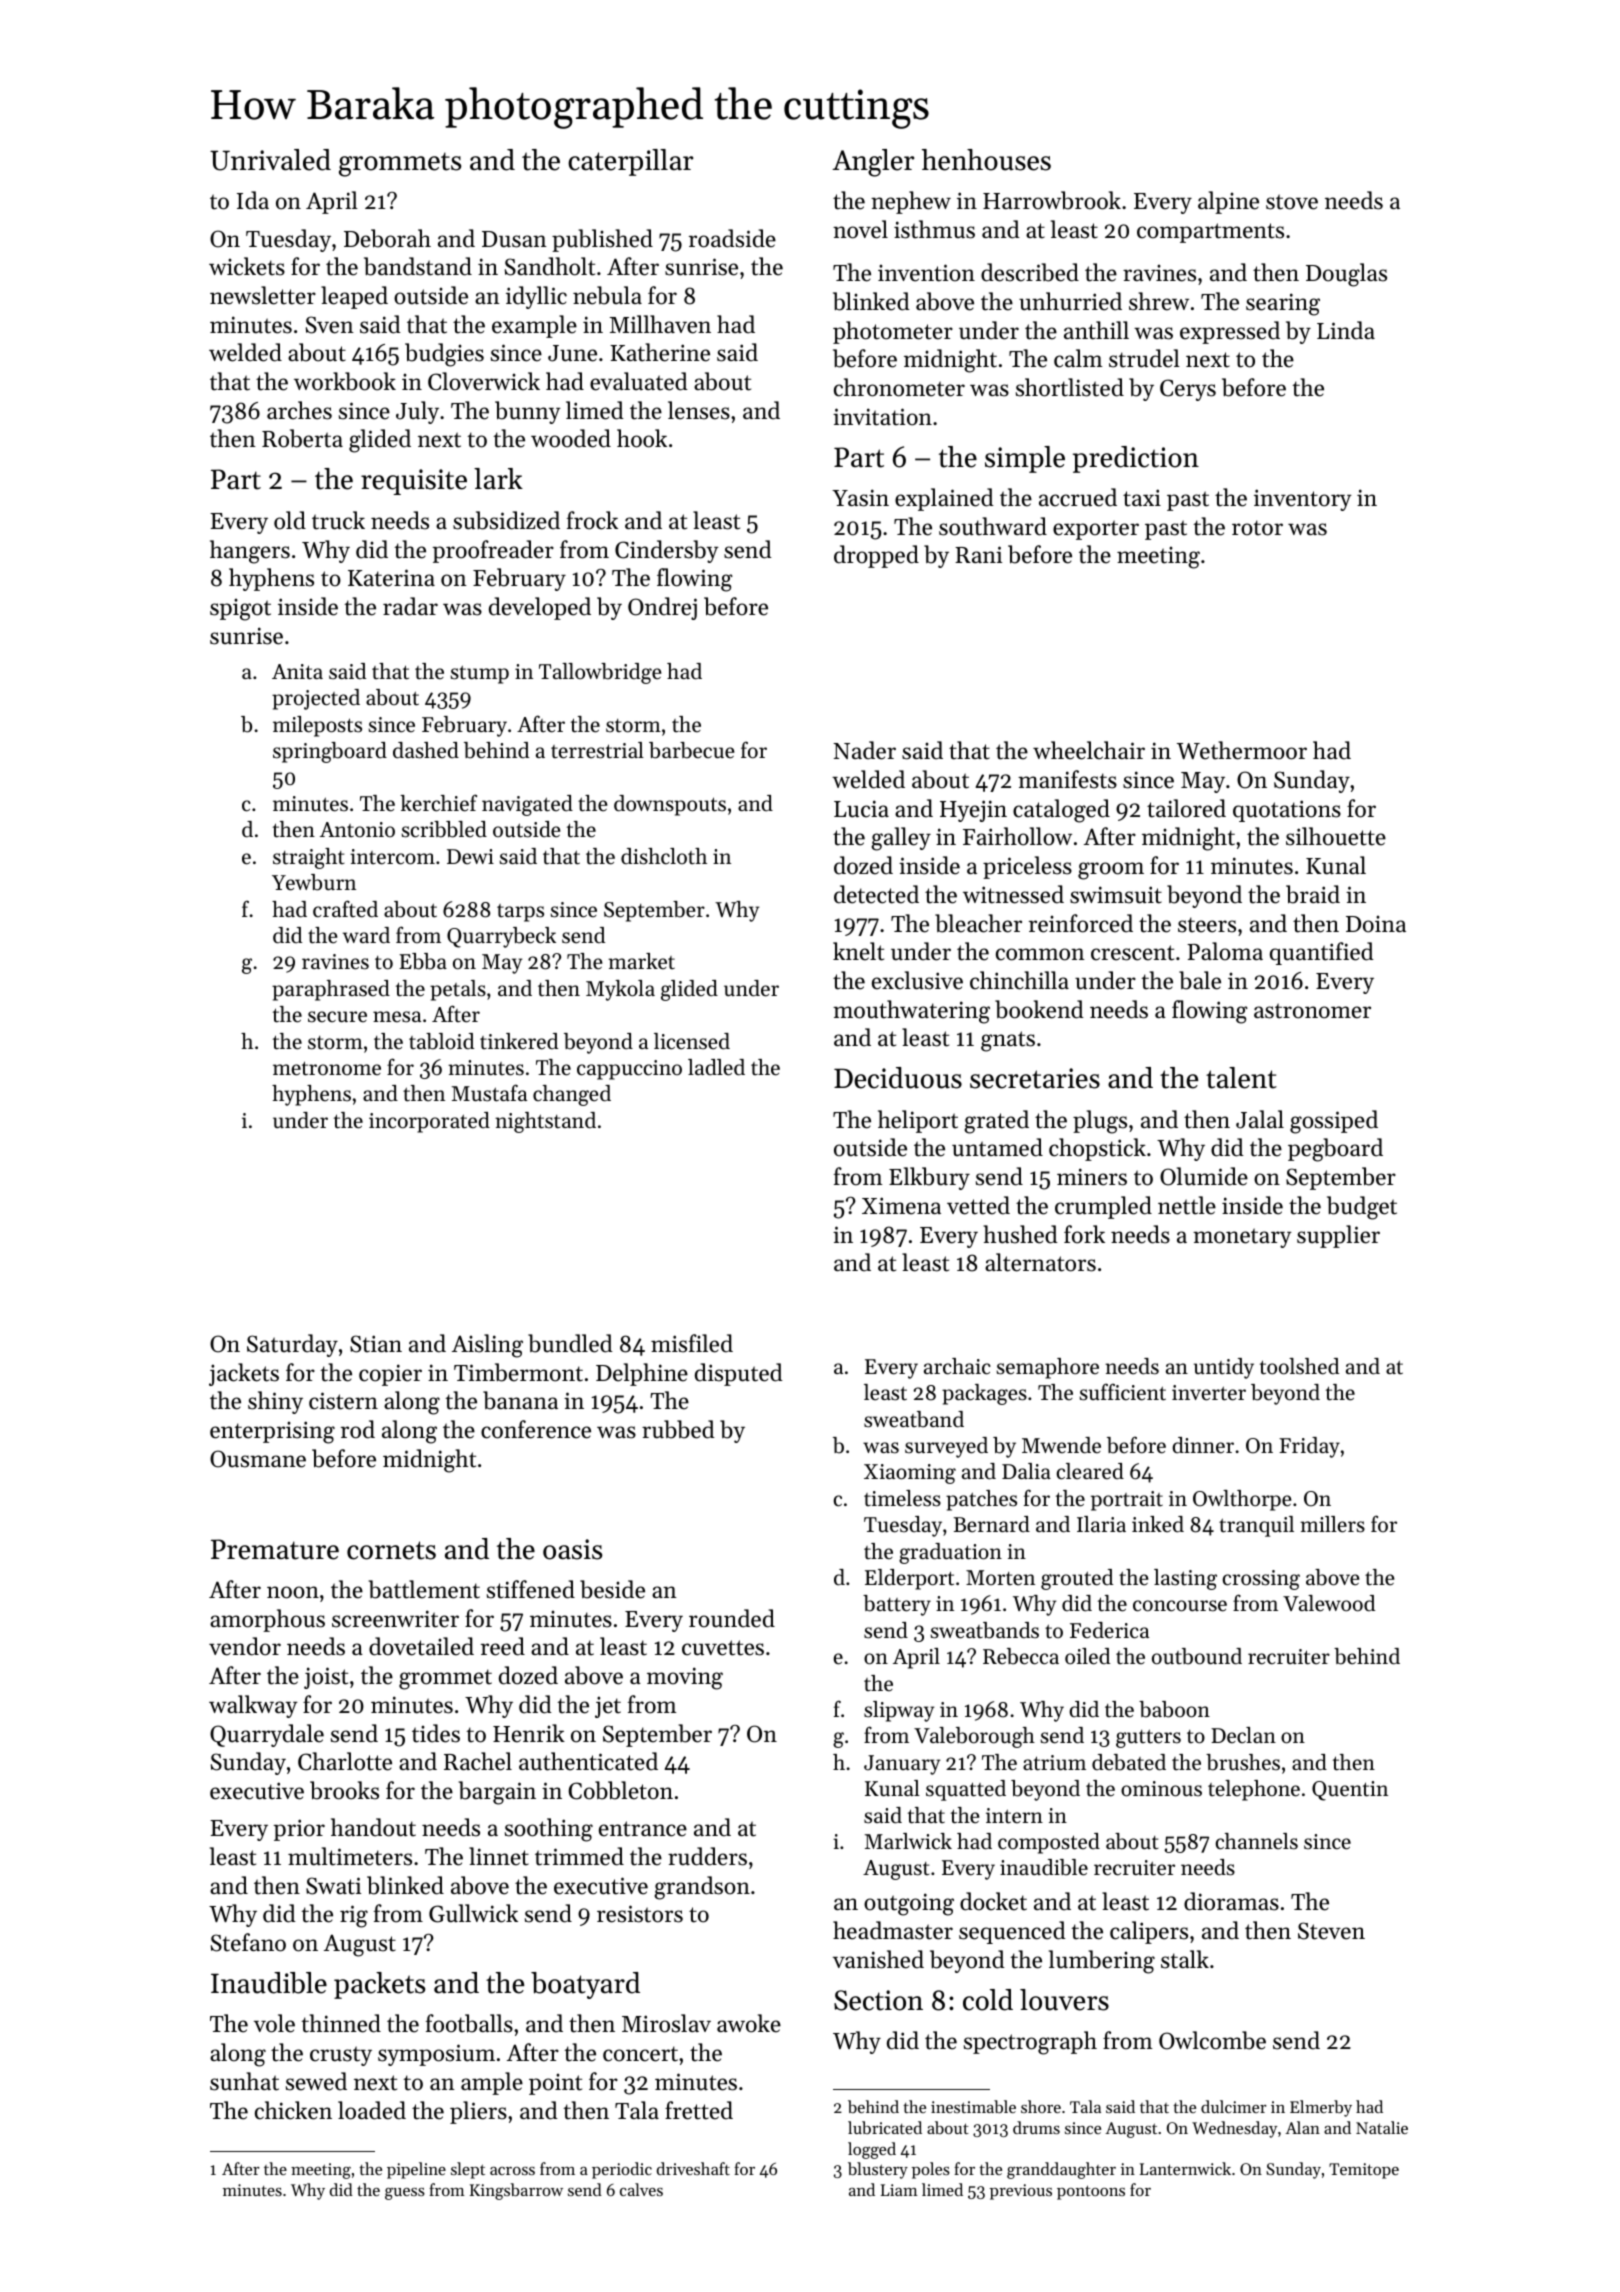  Describe the element at coordinates (1346, 330) in the page. I see `Linda` at that location.
